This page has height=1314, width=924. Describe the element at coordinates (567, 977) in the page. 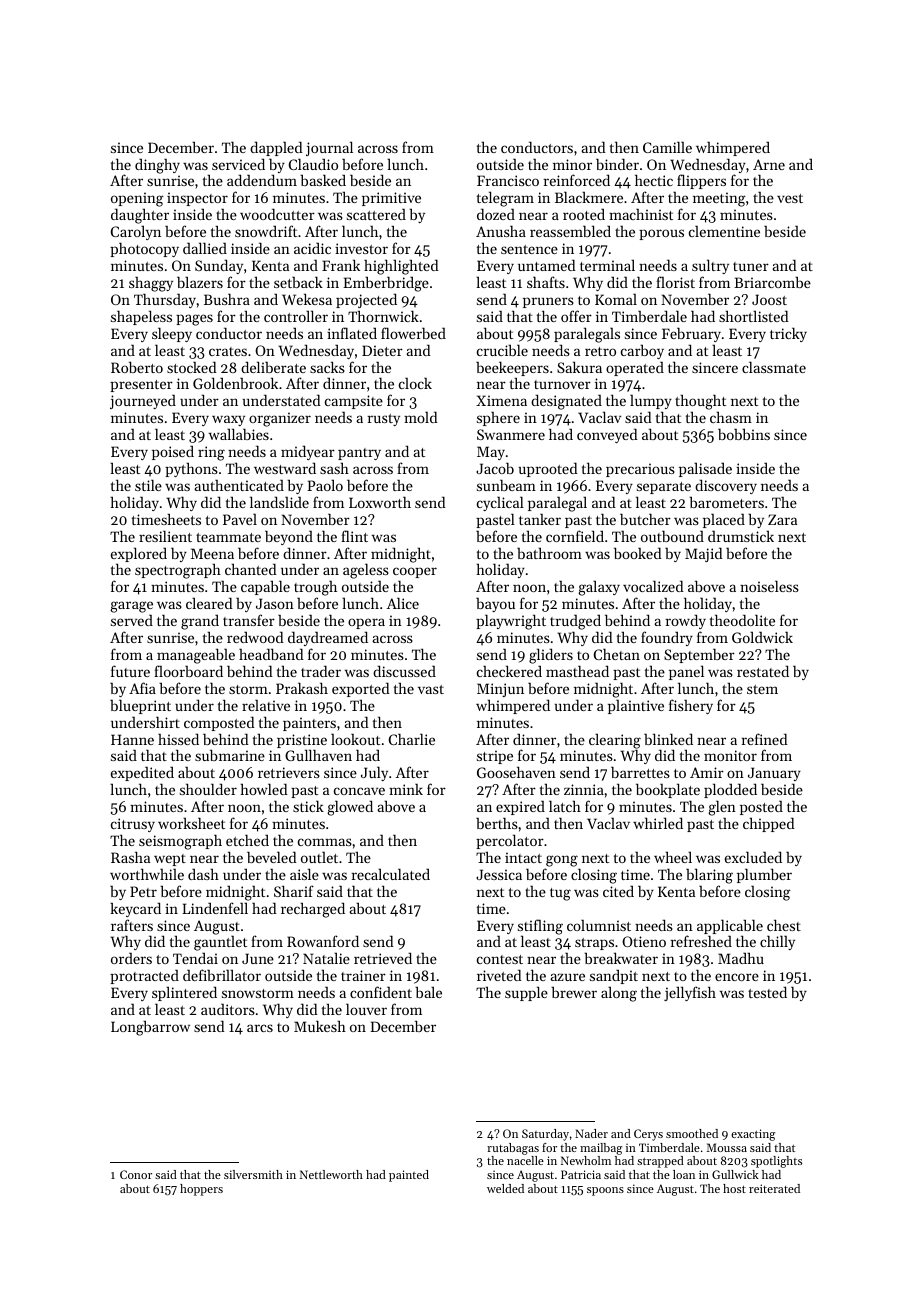

I see `azure` at that location.
